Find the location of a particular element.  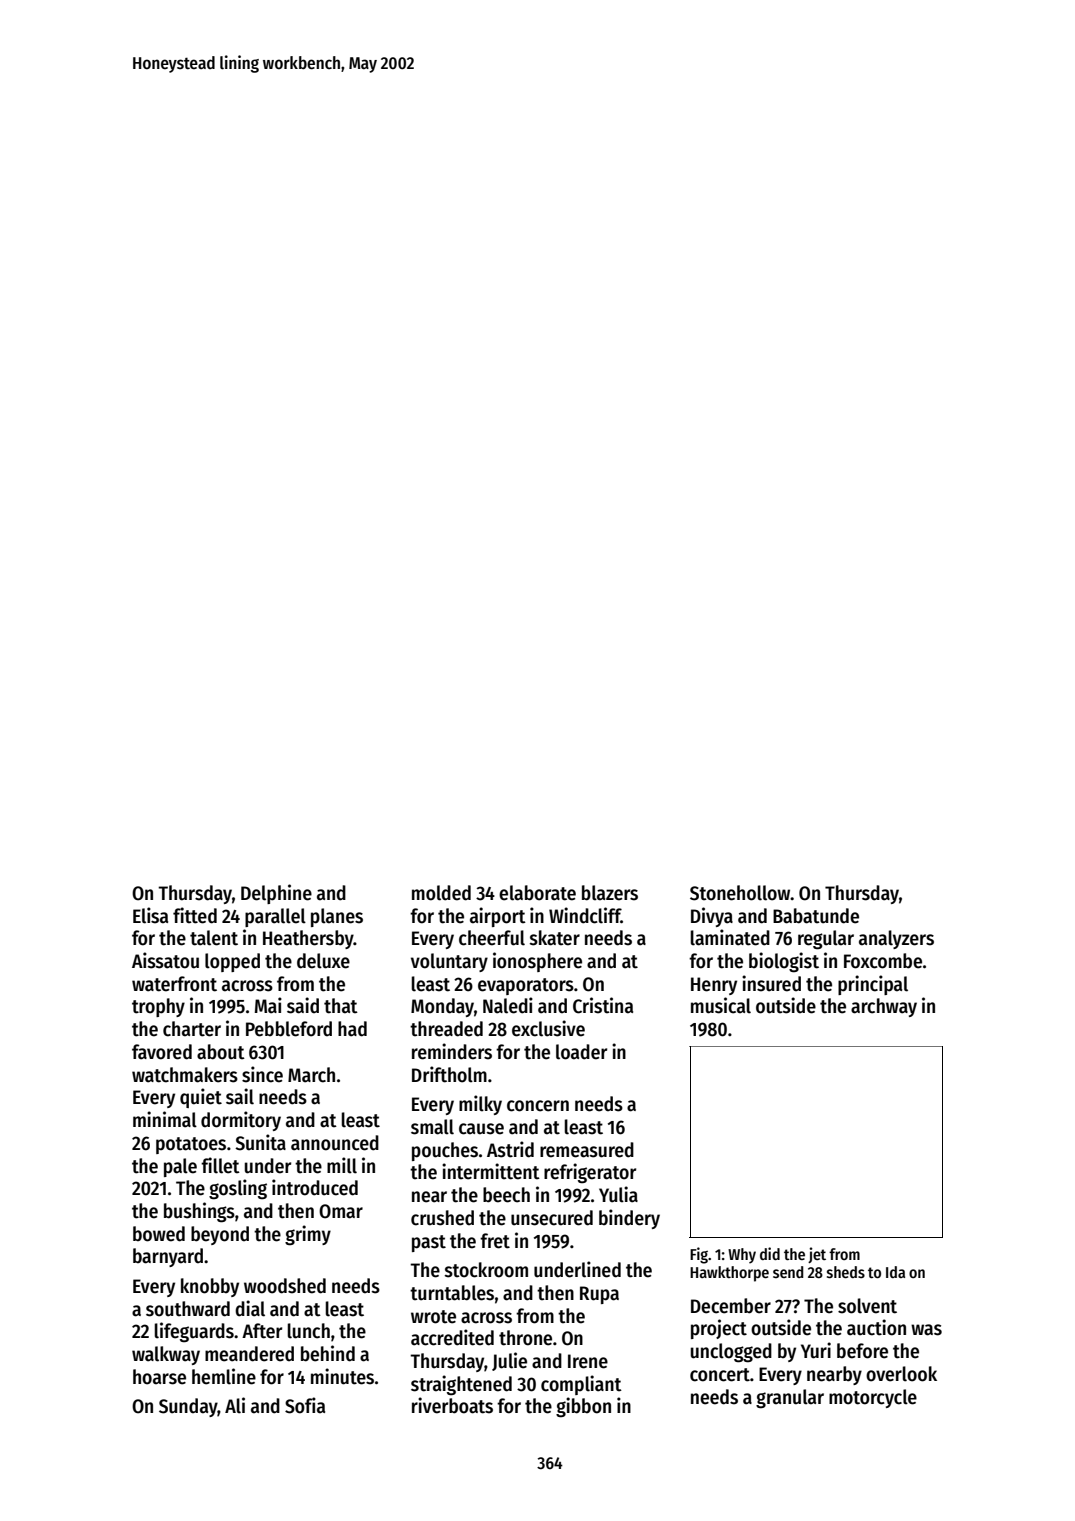

voluntary is located at coordinates (449, 962).
